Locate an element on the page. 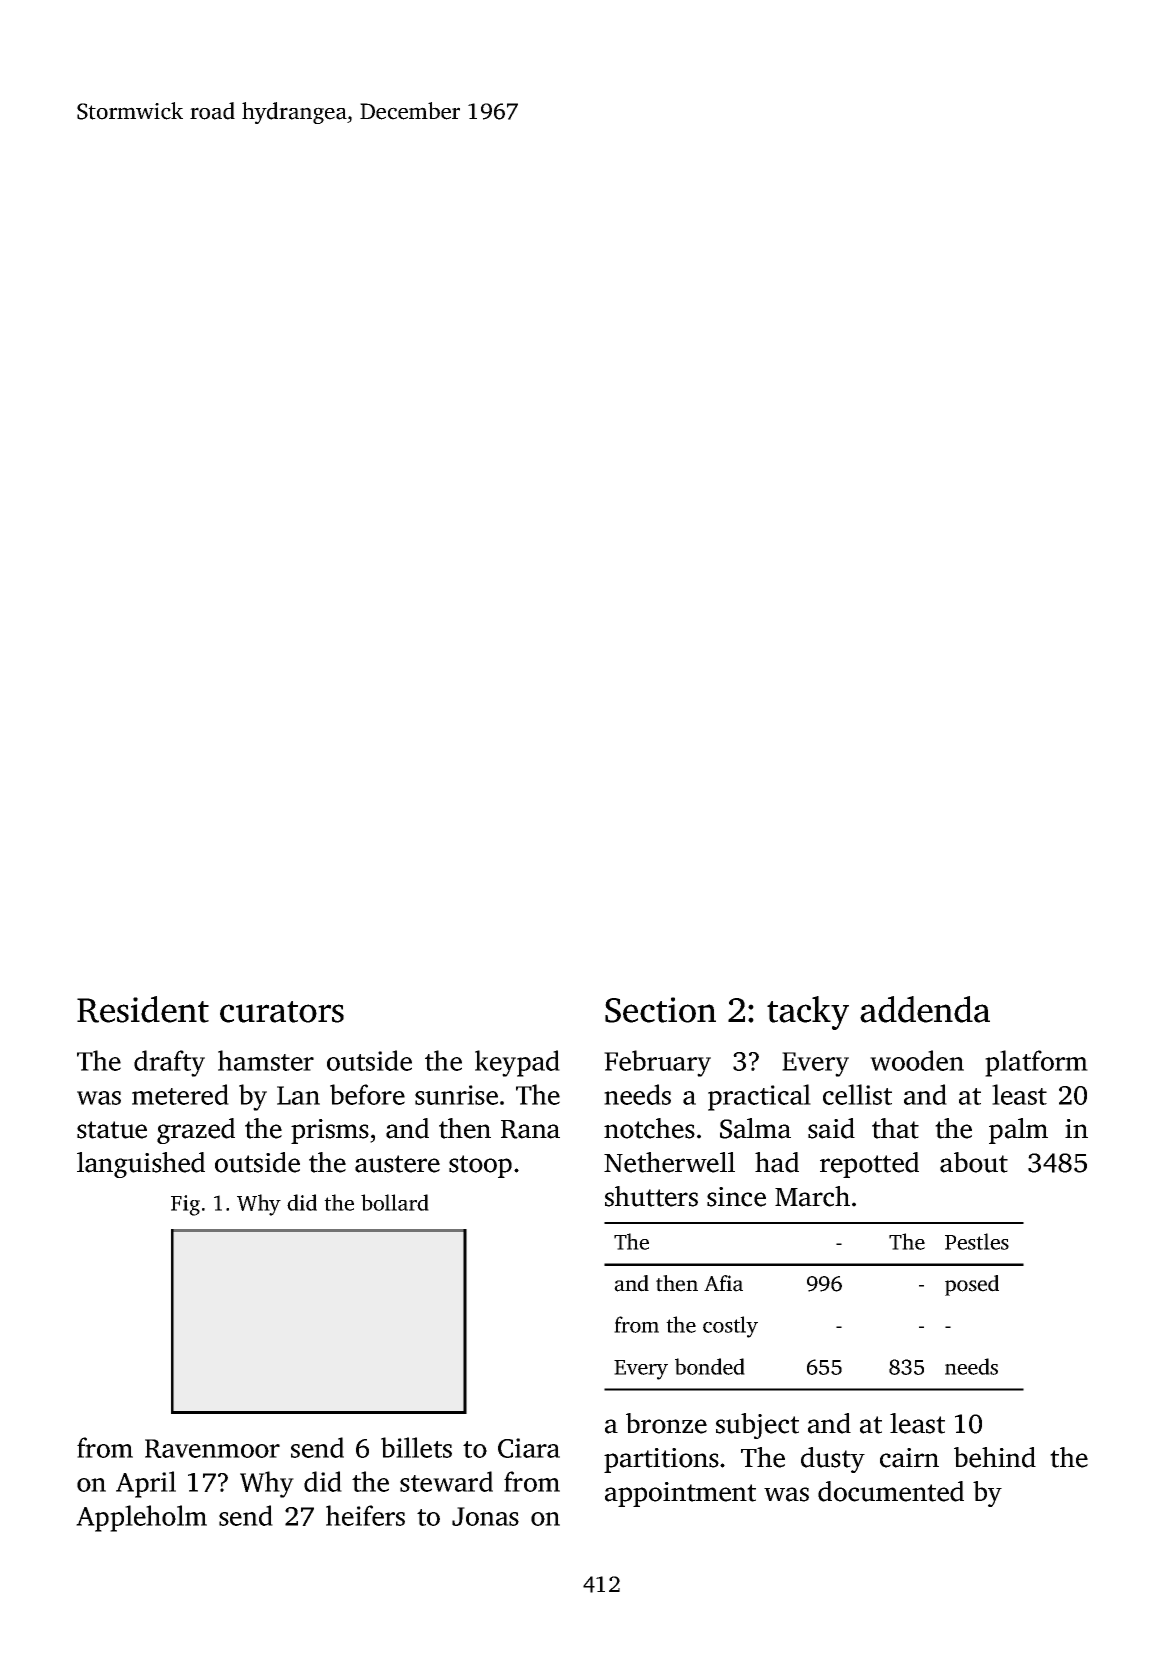 The width and height of the document is (1165, 1654). costly is located at coordinates (730, 1327).
